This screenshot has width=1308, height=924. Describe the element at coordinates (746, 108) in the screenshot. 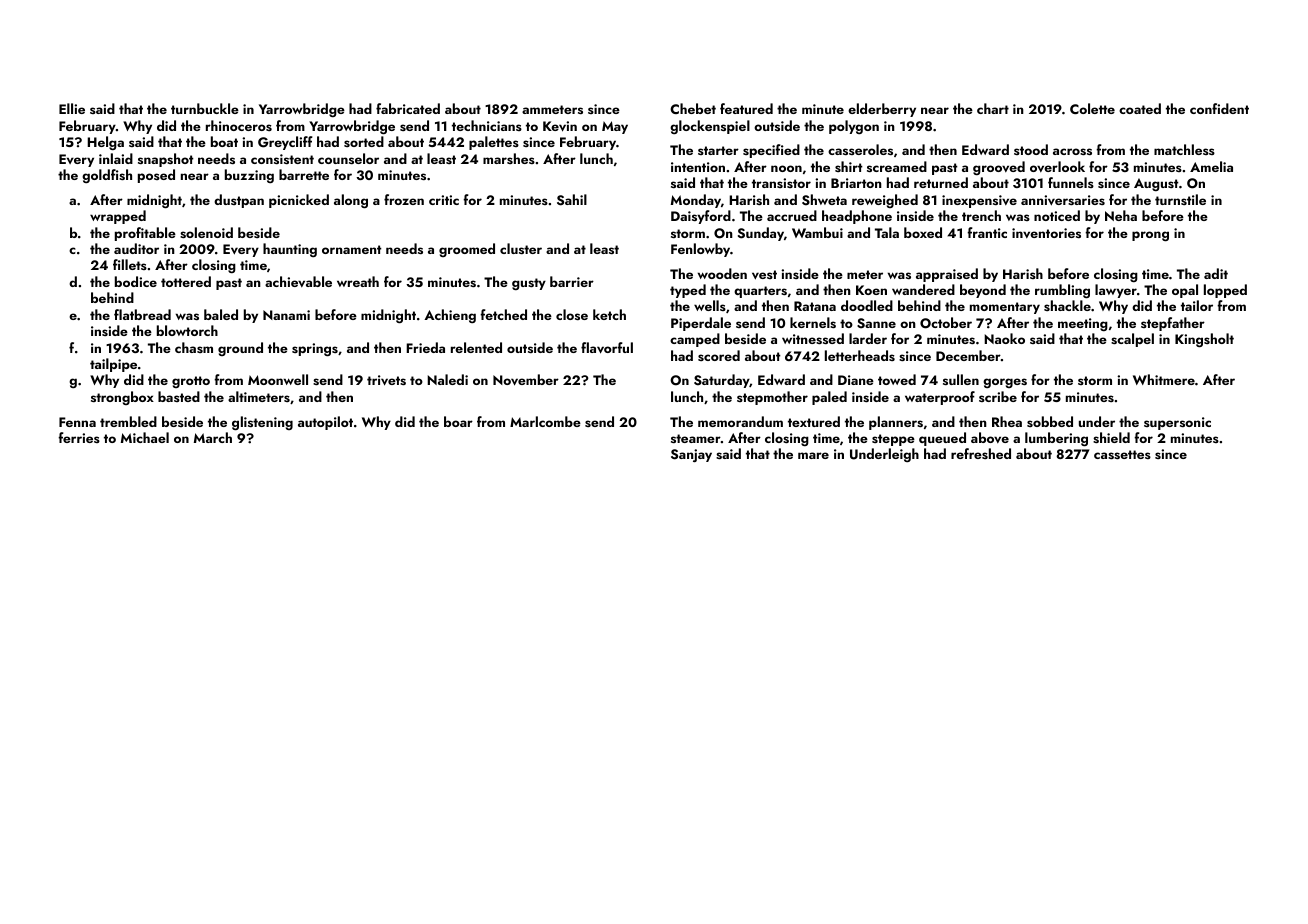

I see `featured` at that location.
